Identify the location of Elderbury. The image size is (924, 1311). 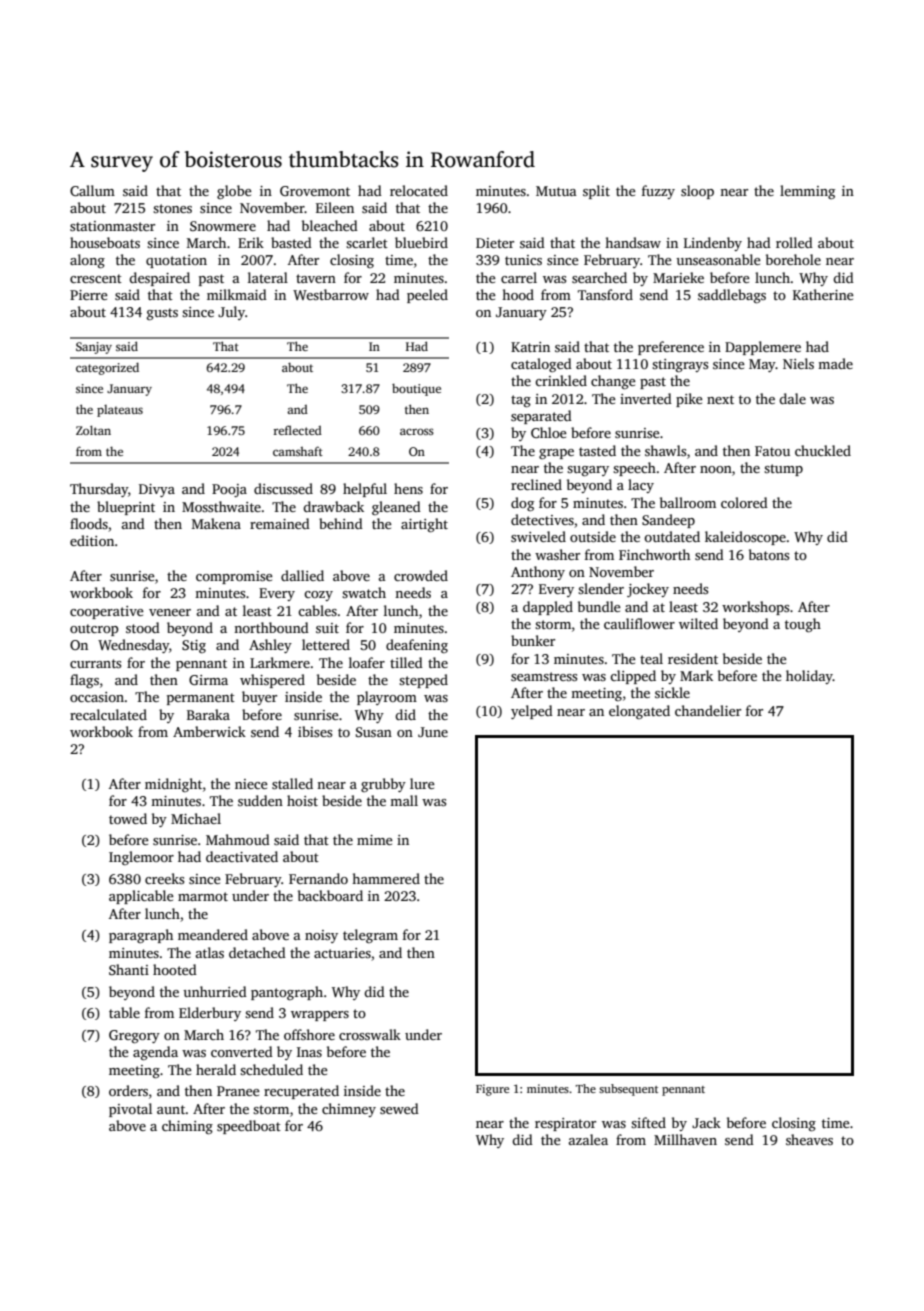
(210, 1014).
